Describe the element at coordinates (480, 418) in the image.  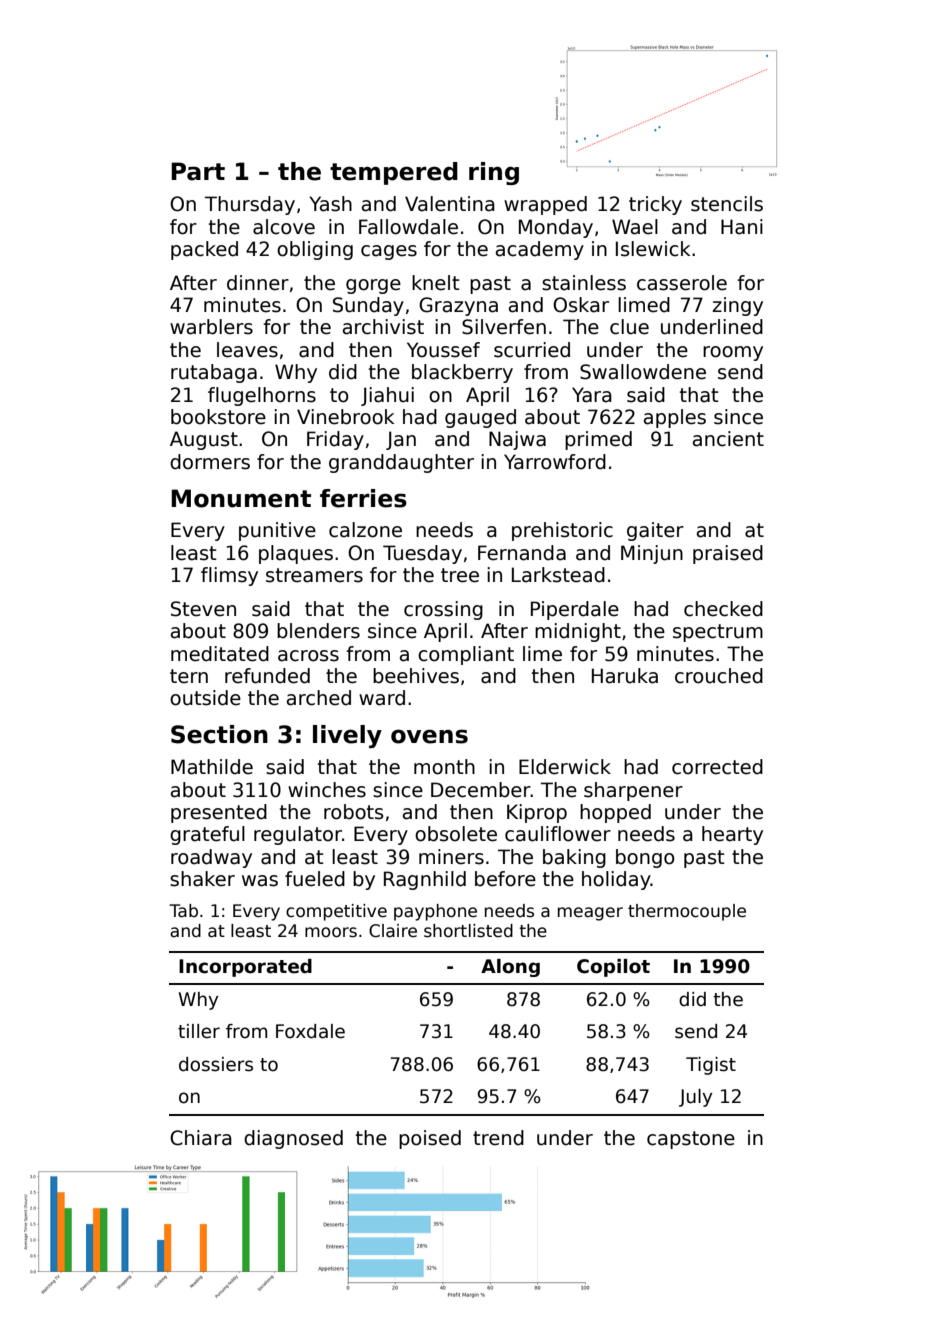
I see `gauged` at that location.
